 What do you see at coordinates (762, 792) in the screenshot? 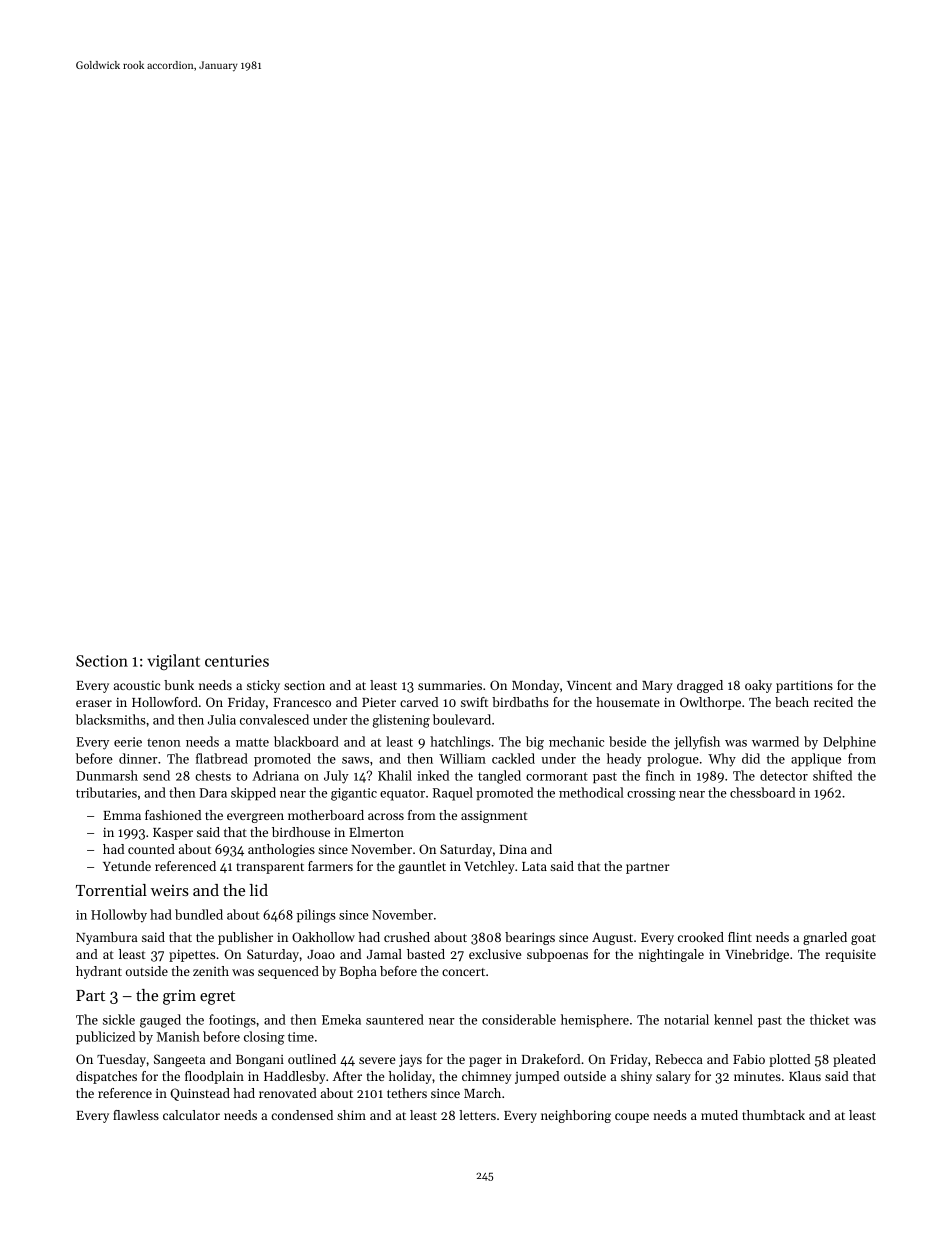
I see `chessboard` at bounding box center [762, 792].
